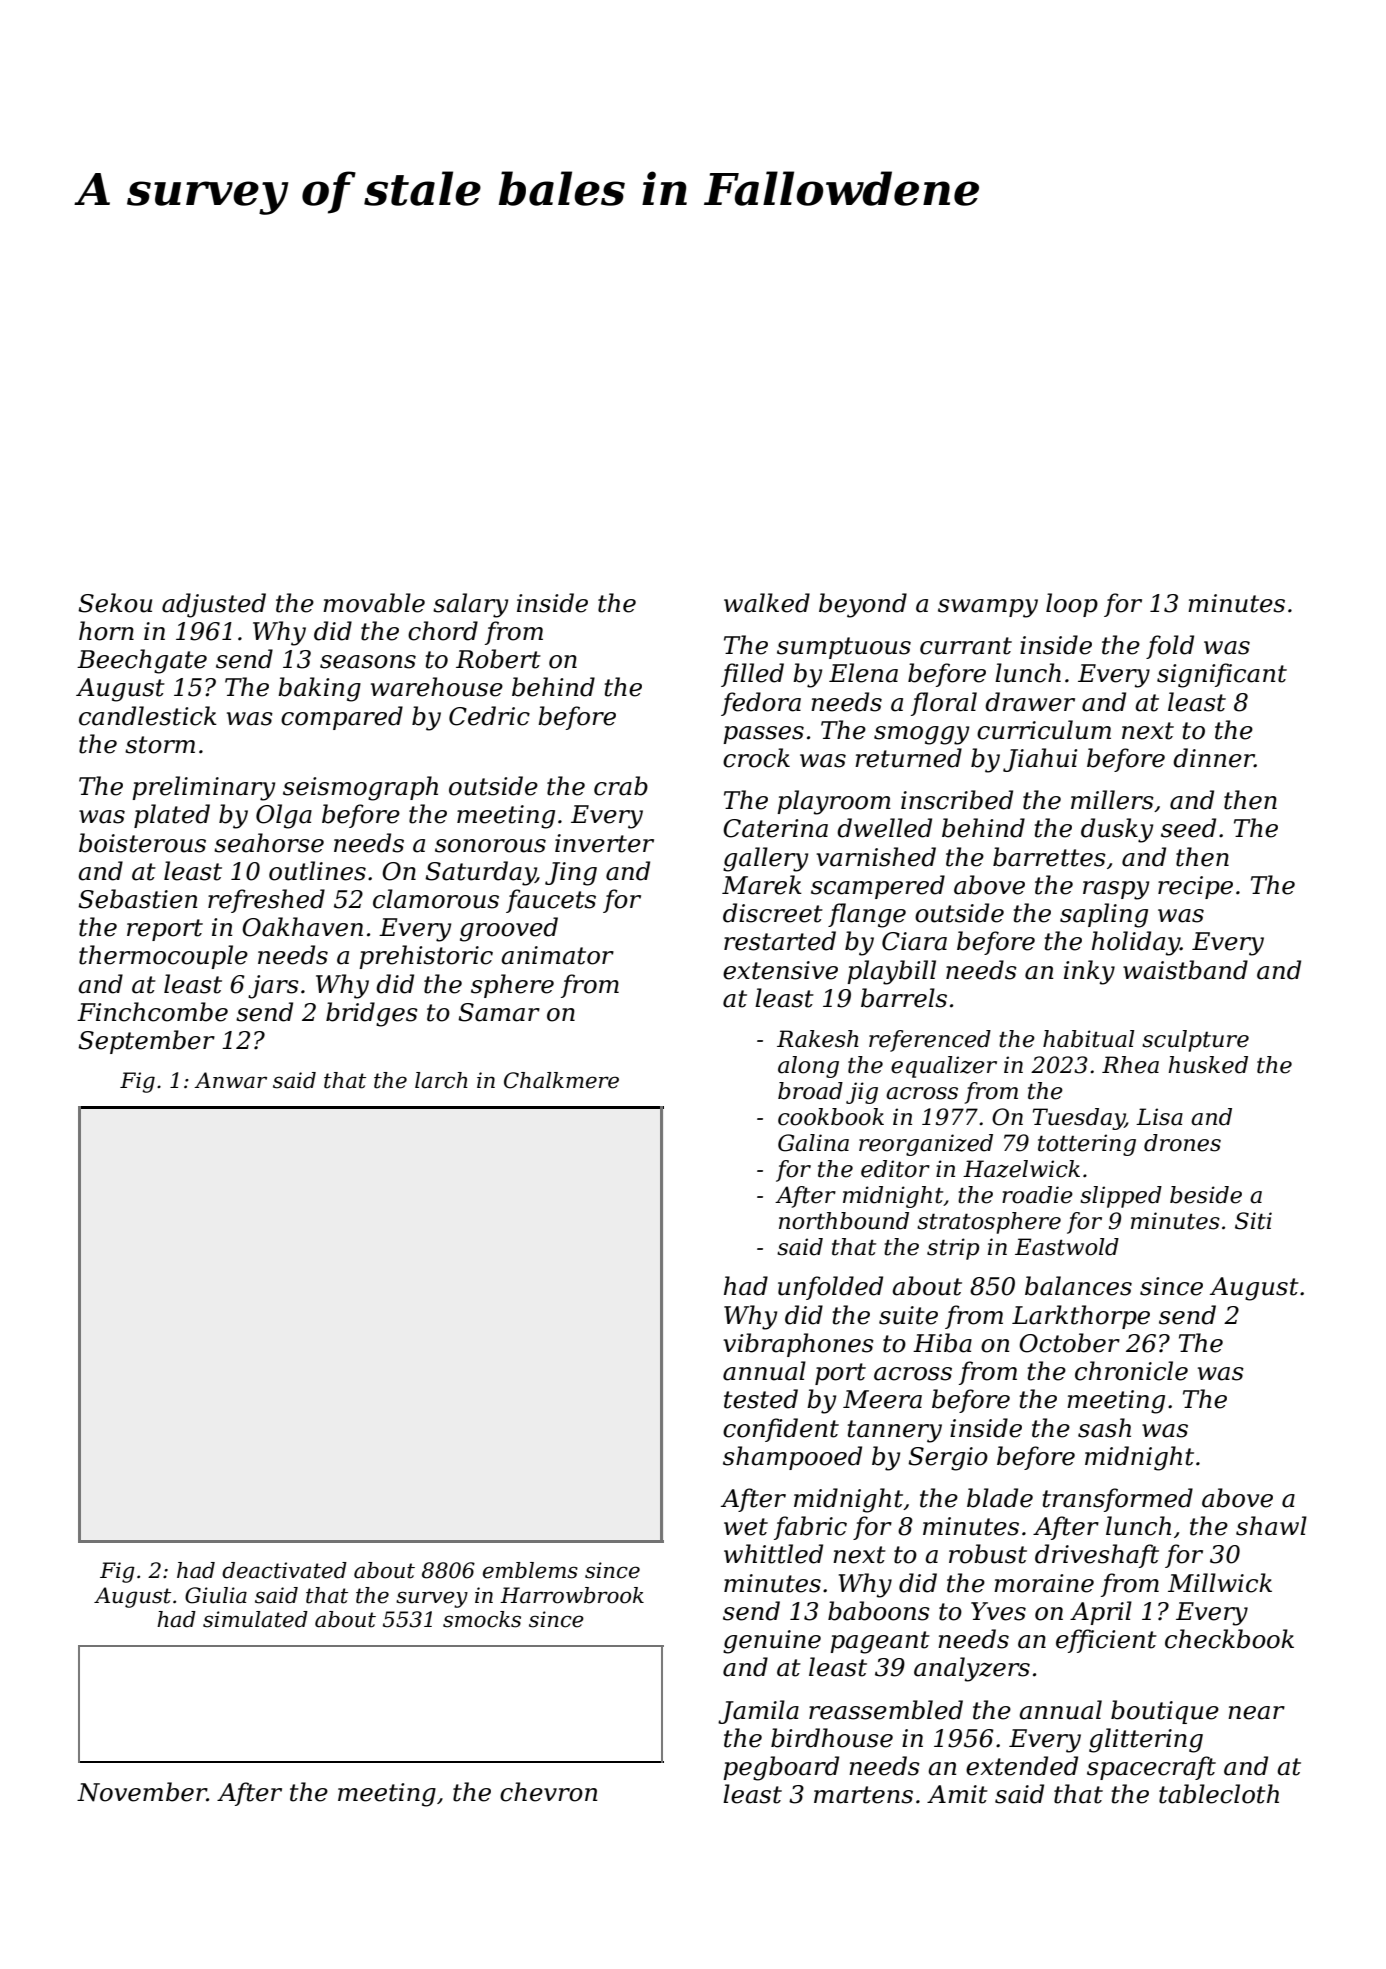 This screenshot has height=1969, width=1386. I want to click on Anwar, so click(230, 1080).
